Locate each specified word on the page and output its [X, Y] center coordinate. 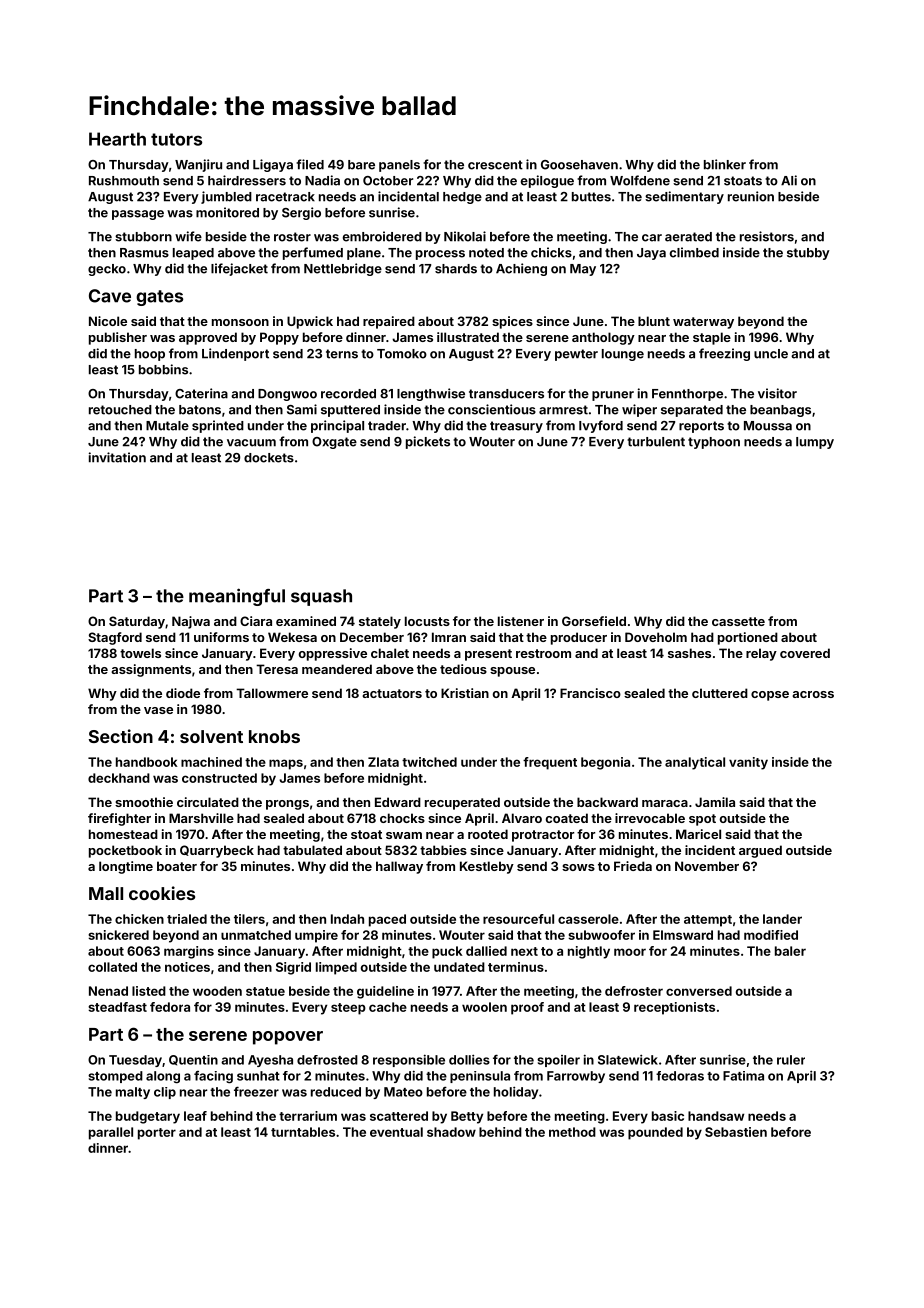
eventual [396, 1132]
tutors [176, 139]
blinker [725, 164]
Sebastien [736, 1132]
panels [399, 166]
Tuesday [135, 1061]
